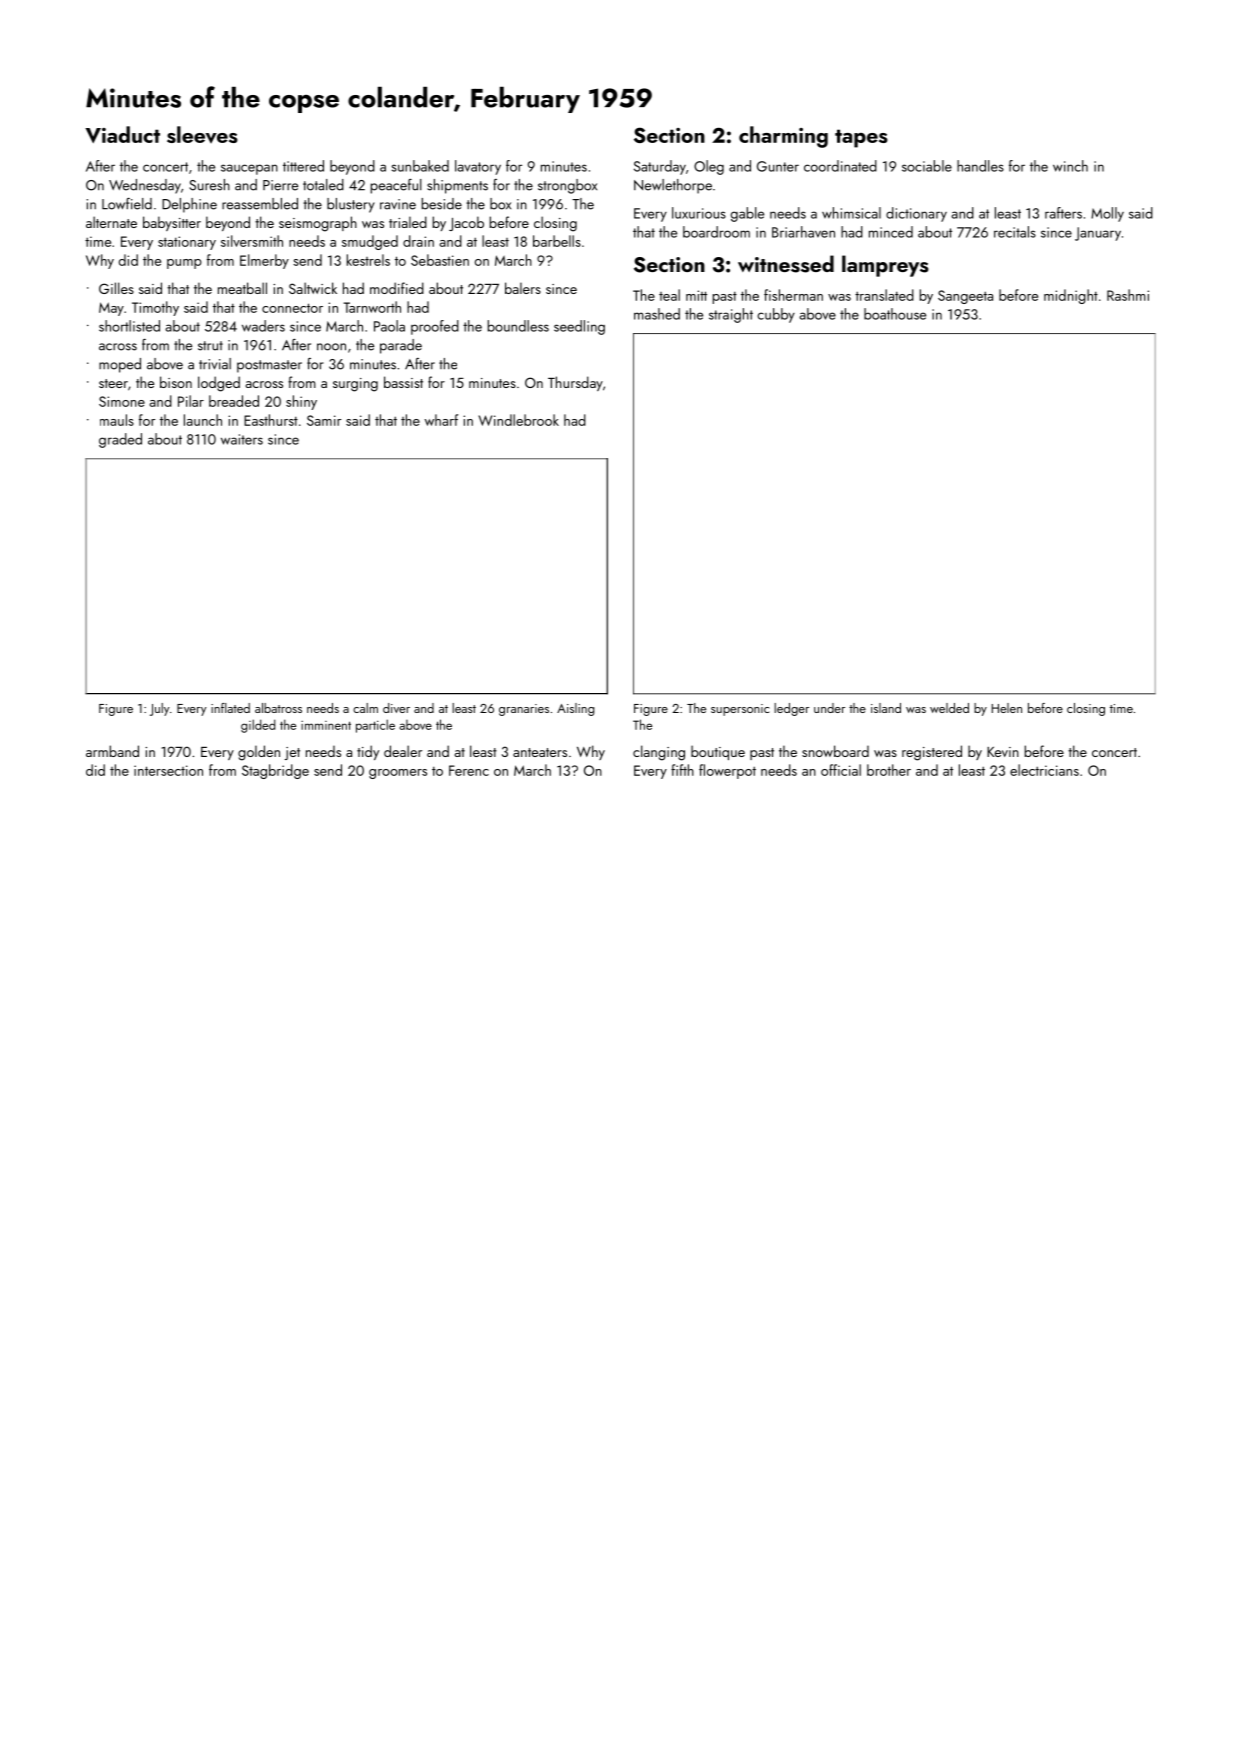 The height and width of the image is (1755, 1241). Describe the element at coordinates (398, 774) in the image. I see `groomers` at that location.
